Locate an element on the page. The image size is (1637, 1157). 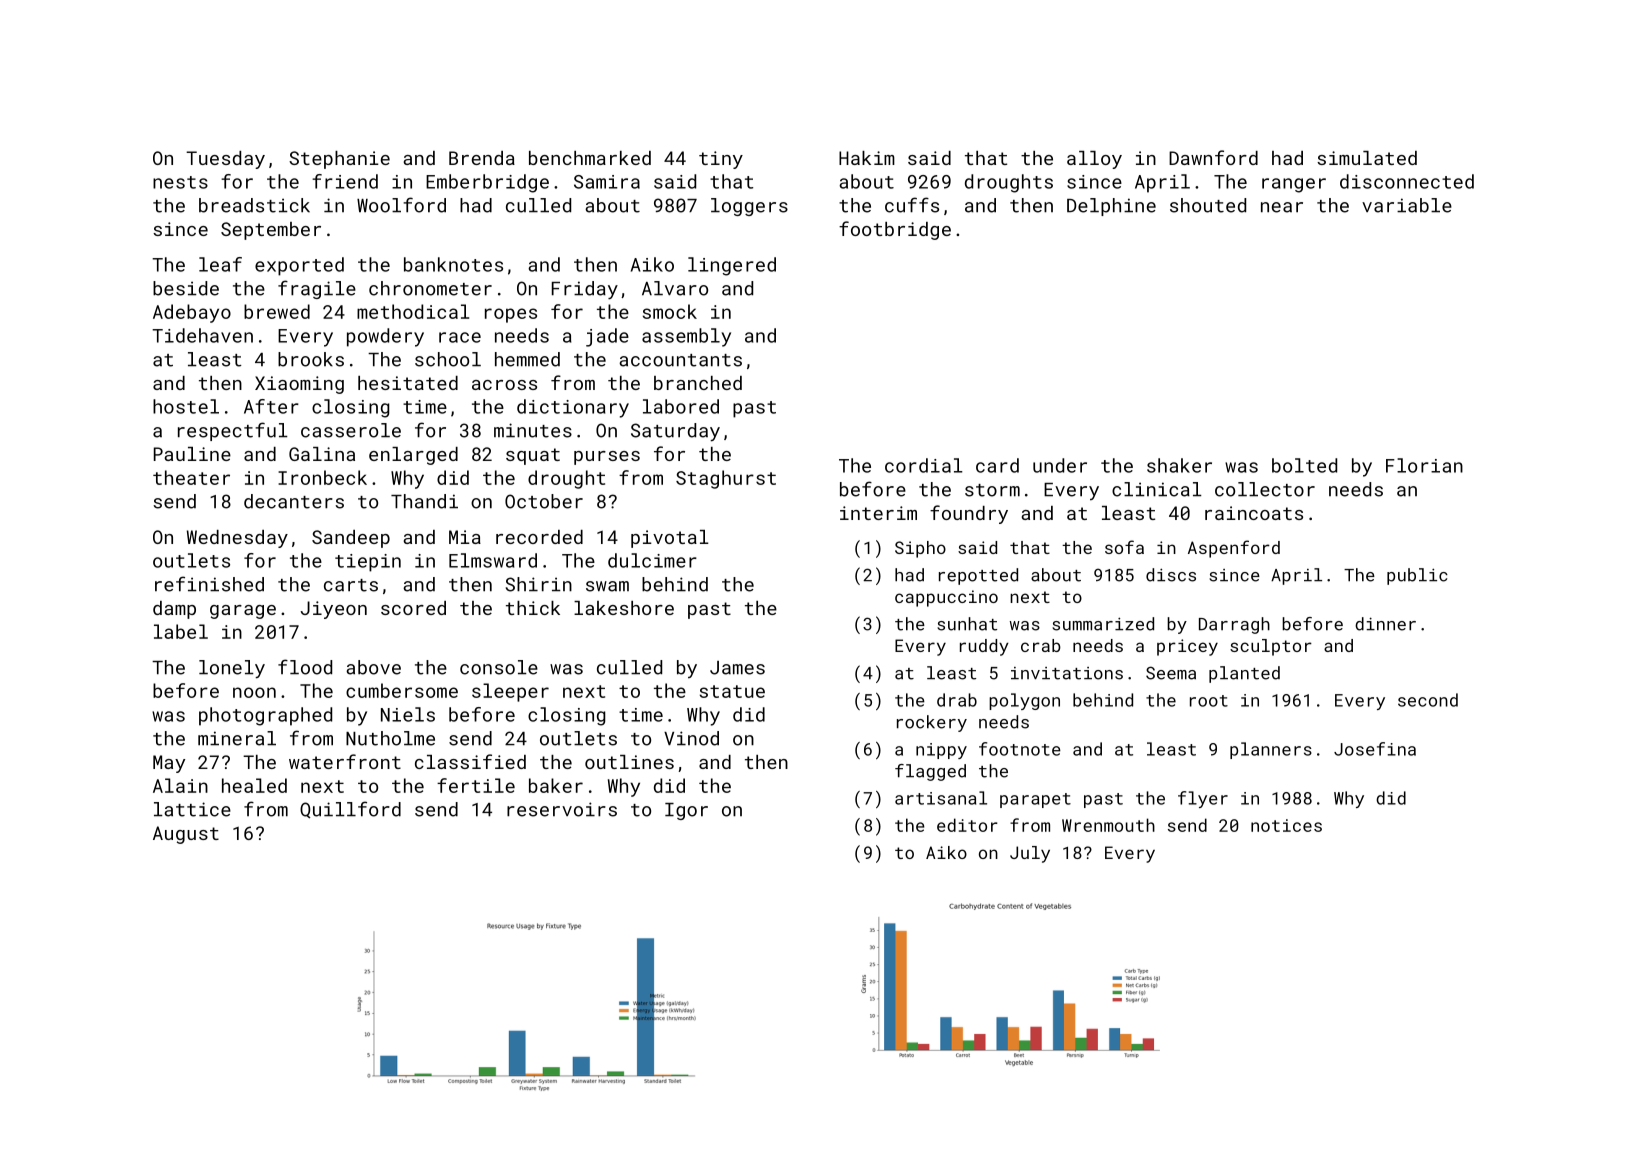
James is located at coordinates (737, 668).
